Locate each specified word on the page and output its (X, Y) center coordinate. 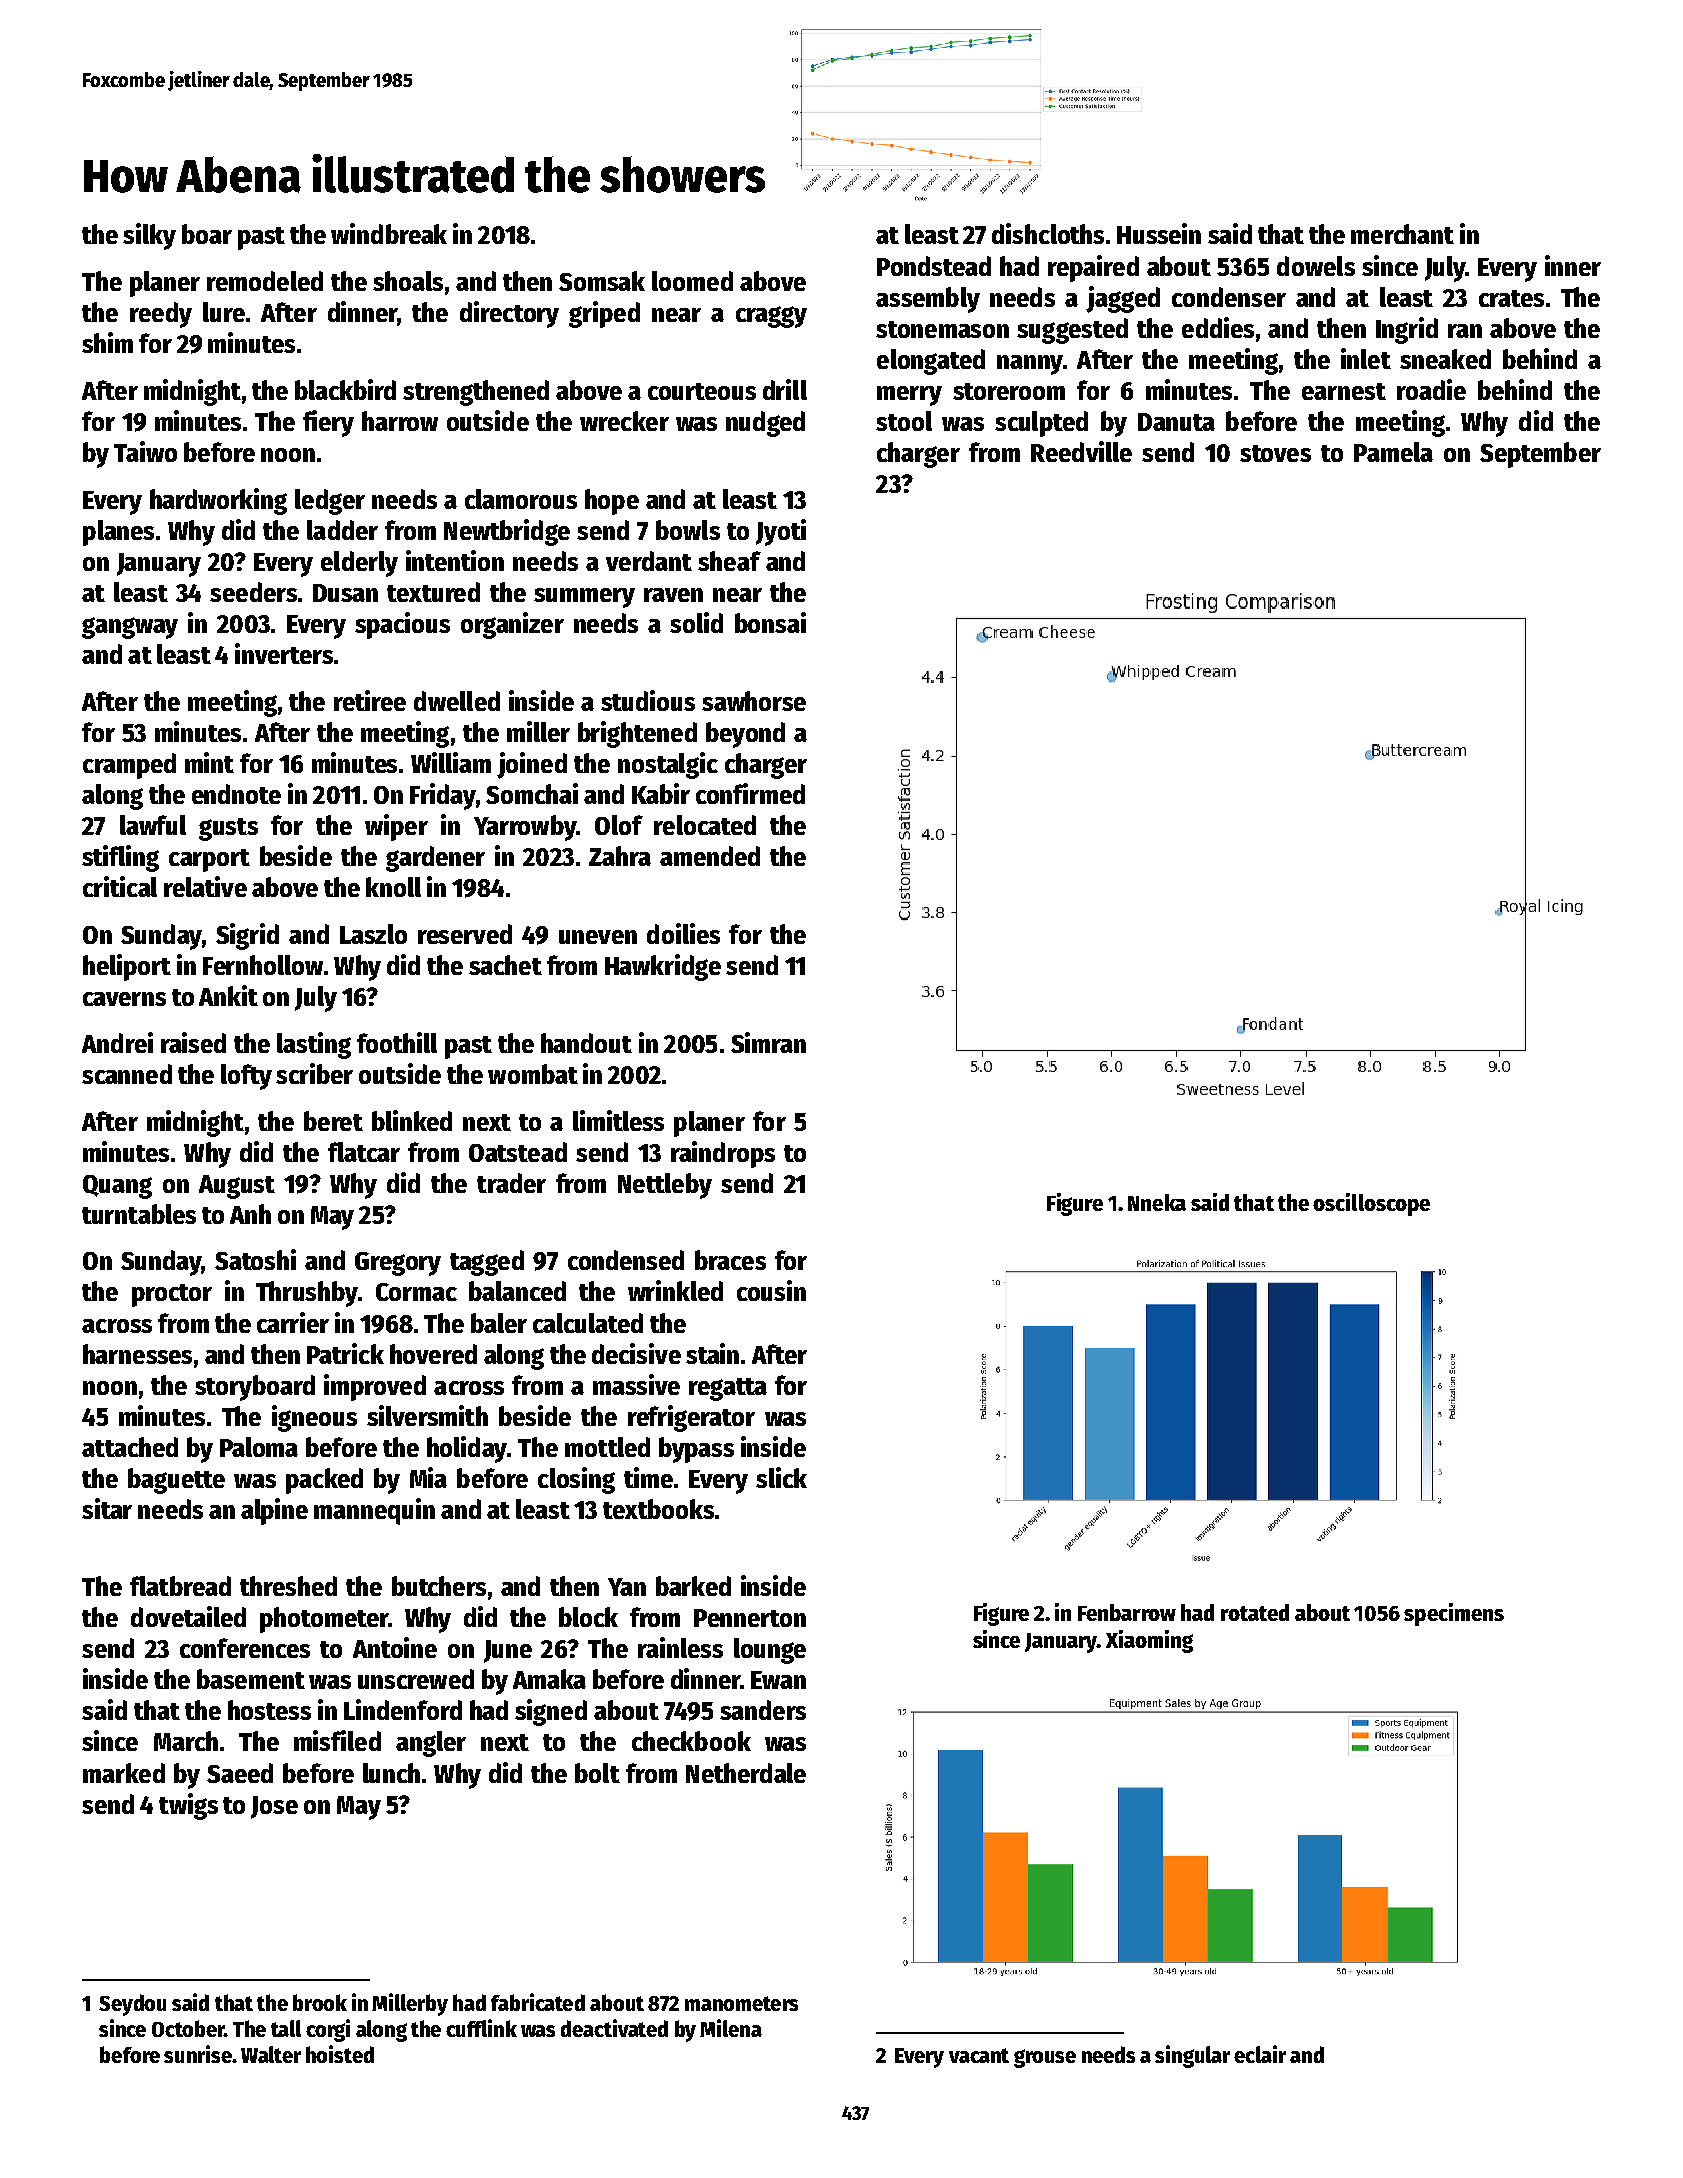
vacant (979, 2055)
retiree (370, 700)
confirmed (750, 793)
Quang (117, 1187)
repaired (1093, 268)
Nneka (1157, 1202)
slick (781, 1477)
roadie (1431, 389)
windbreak (389, 233)
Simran (768, 1042)
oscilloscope (1371, 1204)
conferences (245, 1648)
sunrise (198, 2054)
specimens (1454, 1614)
